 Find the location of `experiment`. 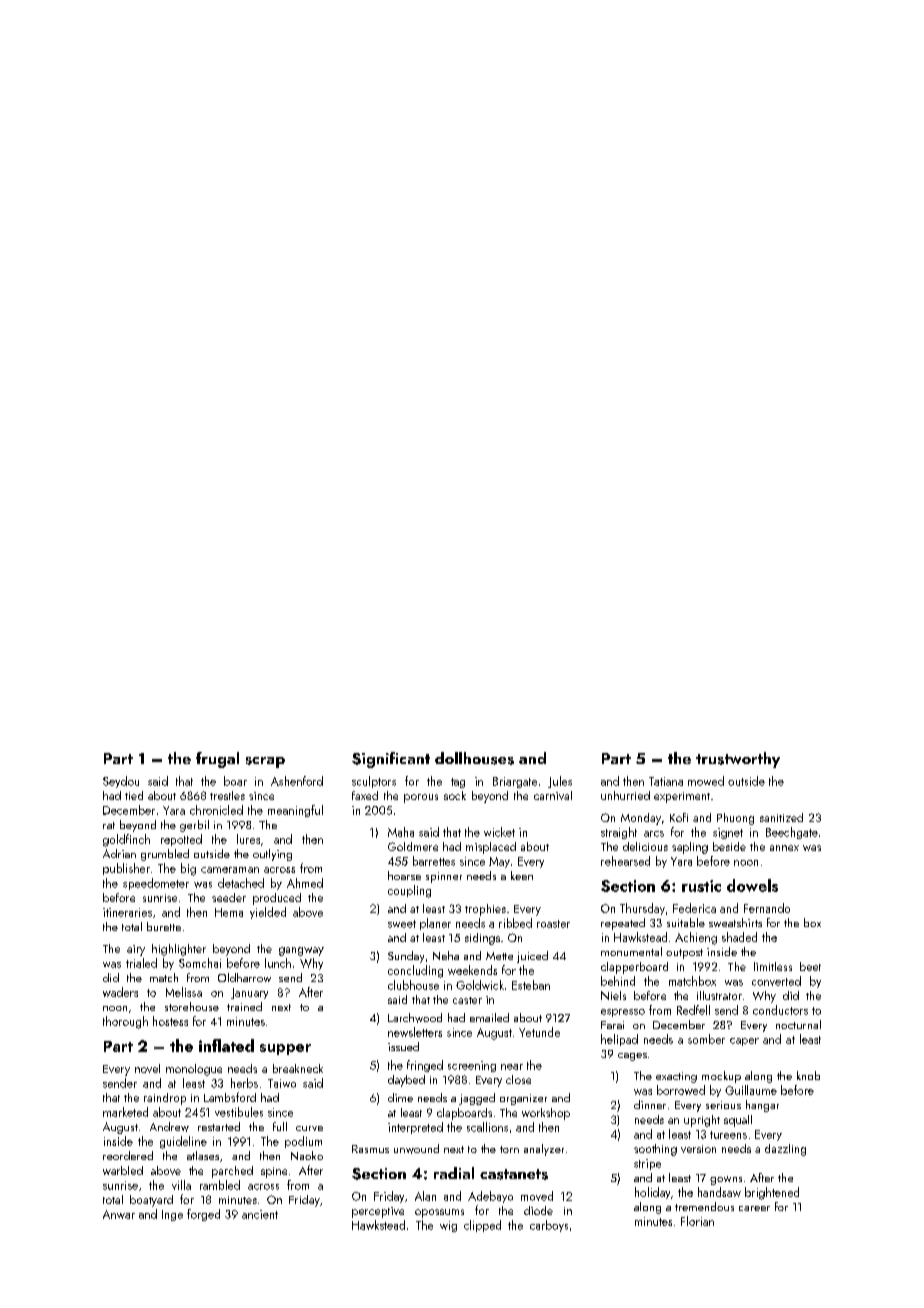

experiment is located at coordinates (682, 797).
